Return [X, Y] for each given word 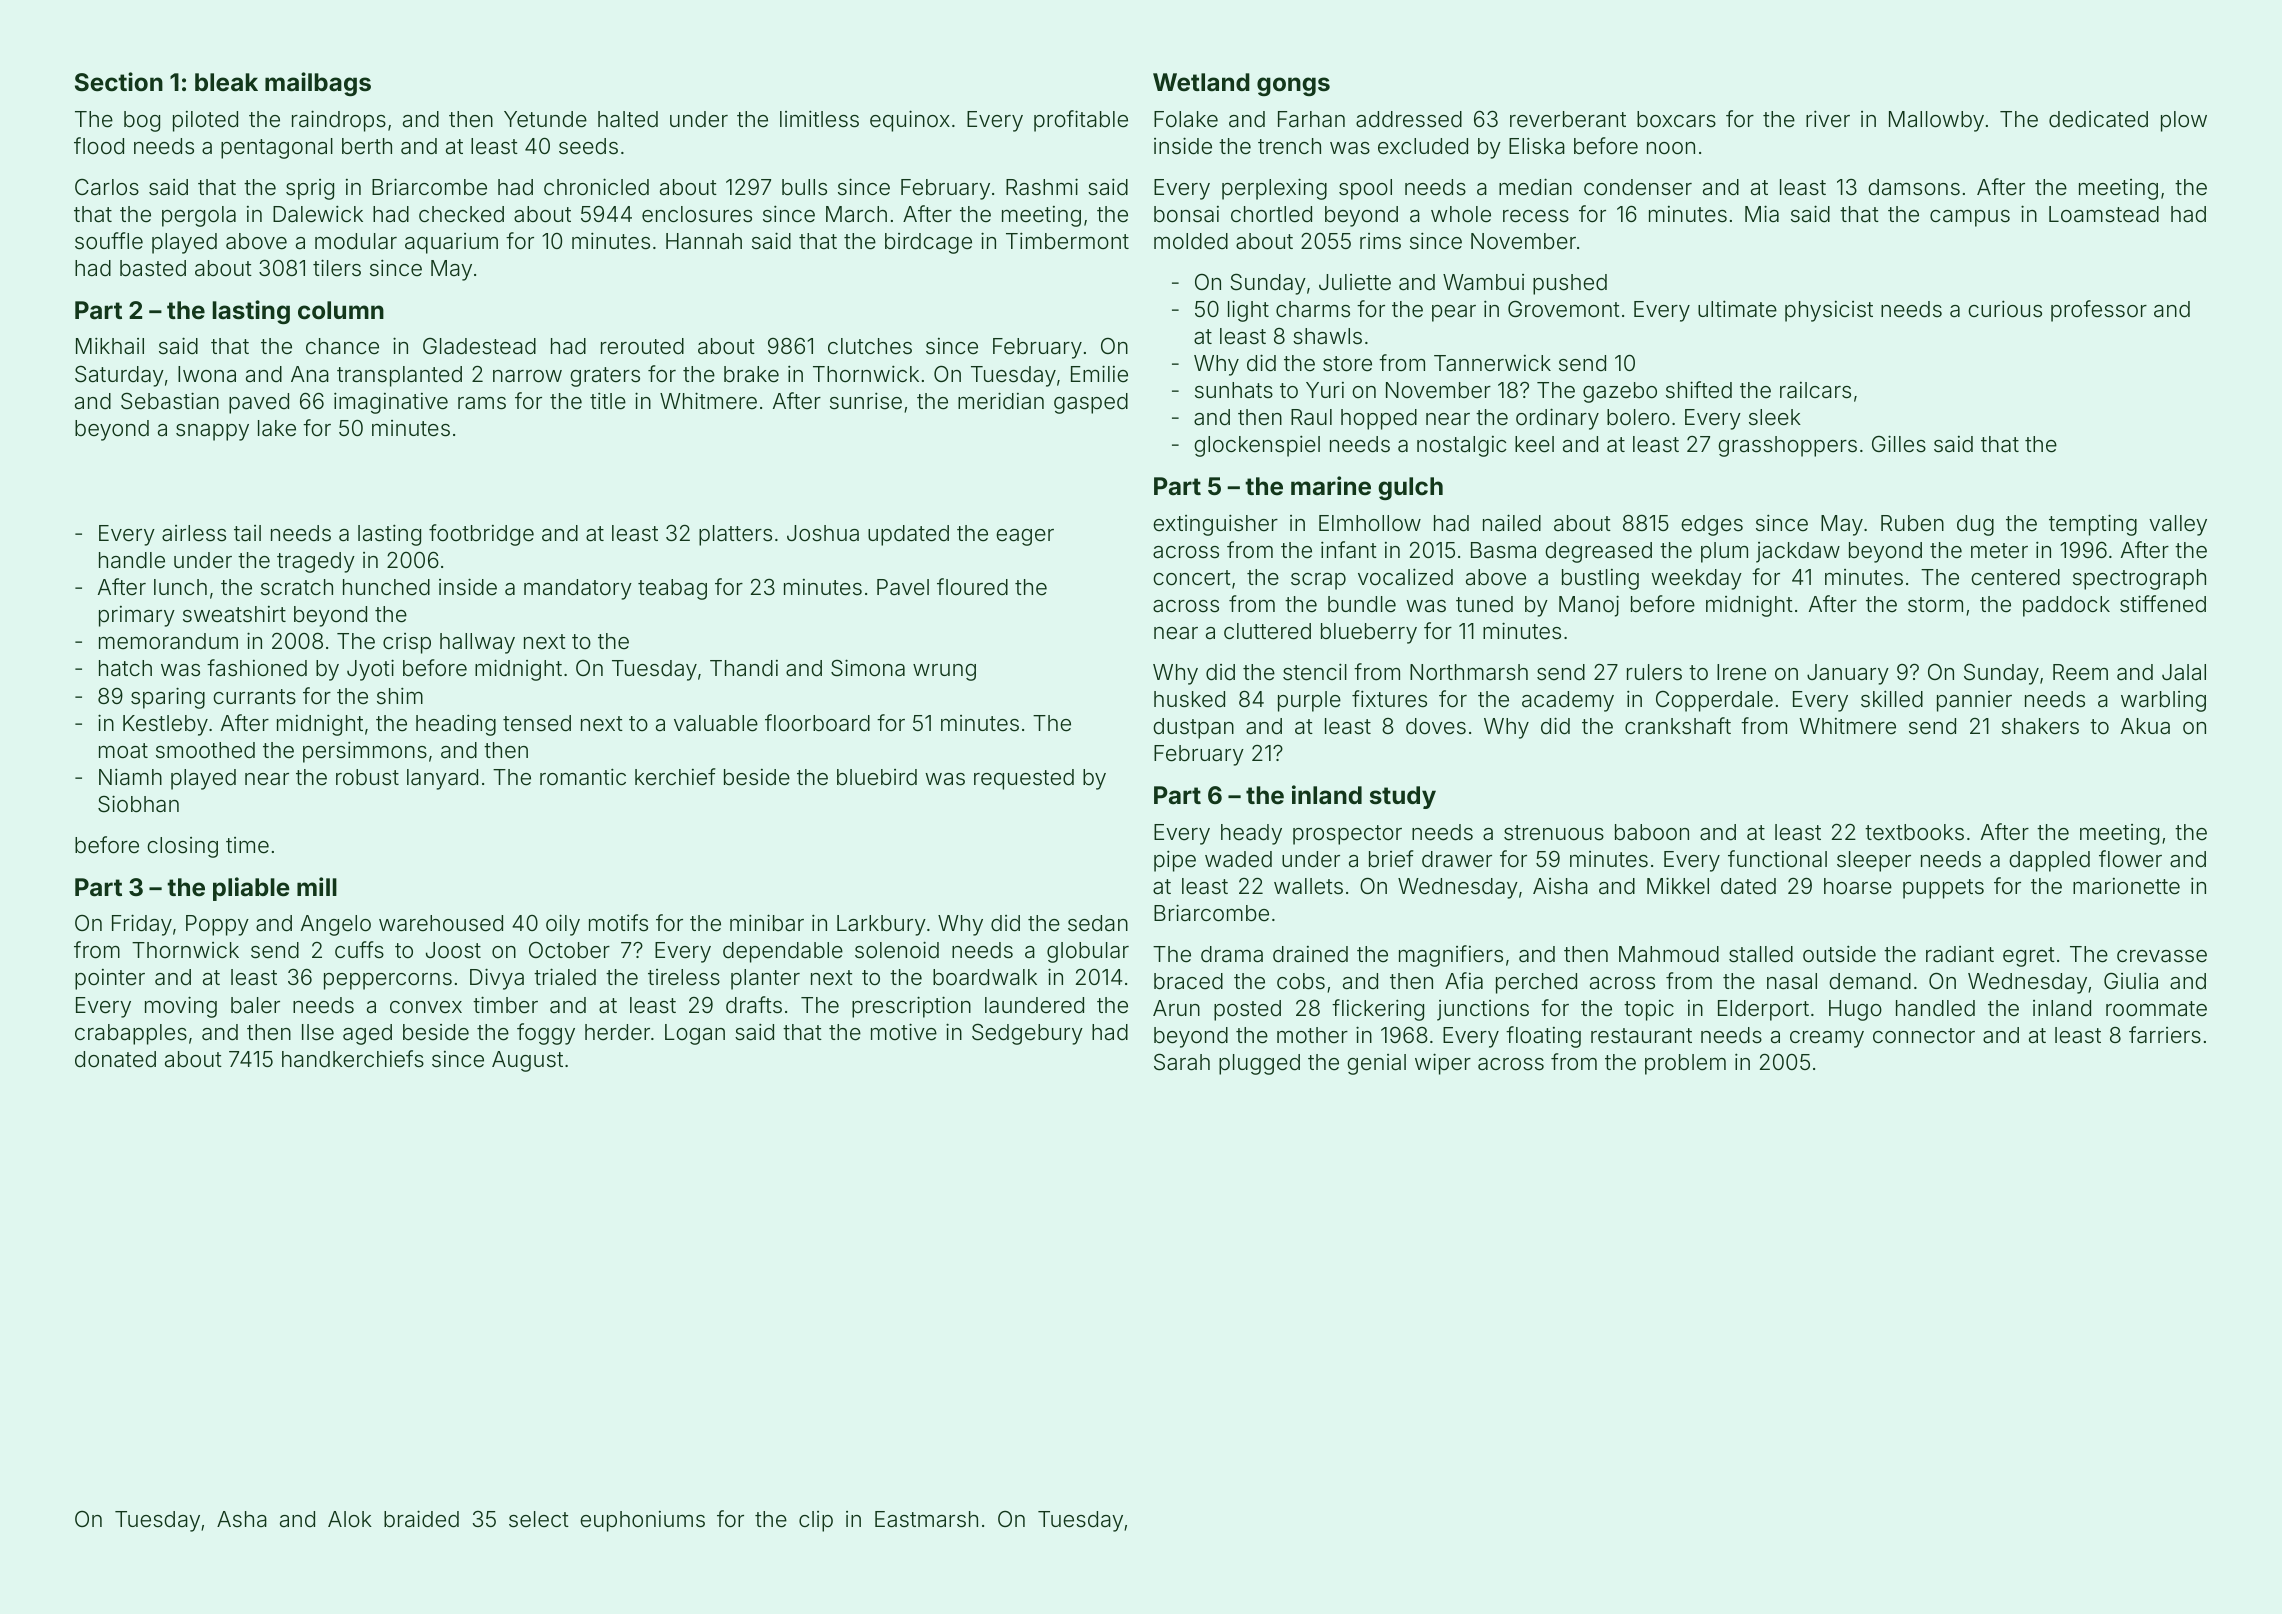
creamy [1827, 1039]
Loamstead [2104, 214]
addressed [1409, 119]
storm [1935, 605]
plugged [1259, 1064]
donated [115, 1059]
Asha [242, 1519]
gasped [1091, 403]
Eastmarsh [926, 1519]
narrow [527, 376]
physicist [1829, 311]
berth [367, 146]
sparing [168, 698]
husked [1189, 699]
